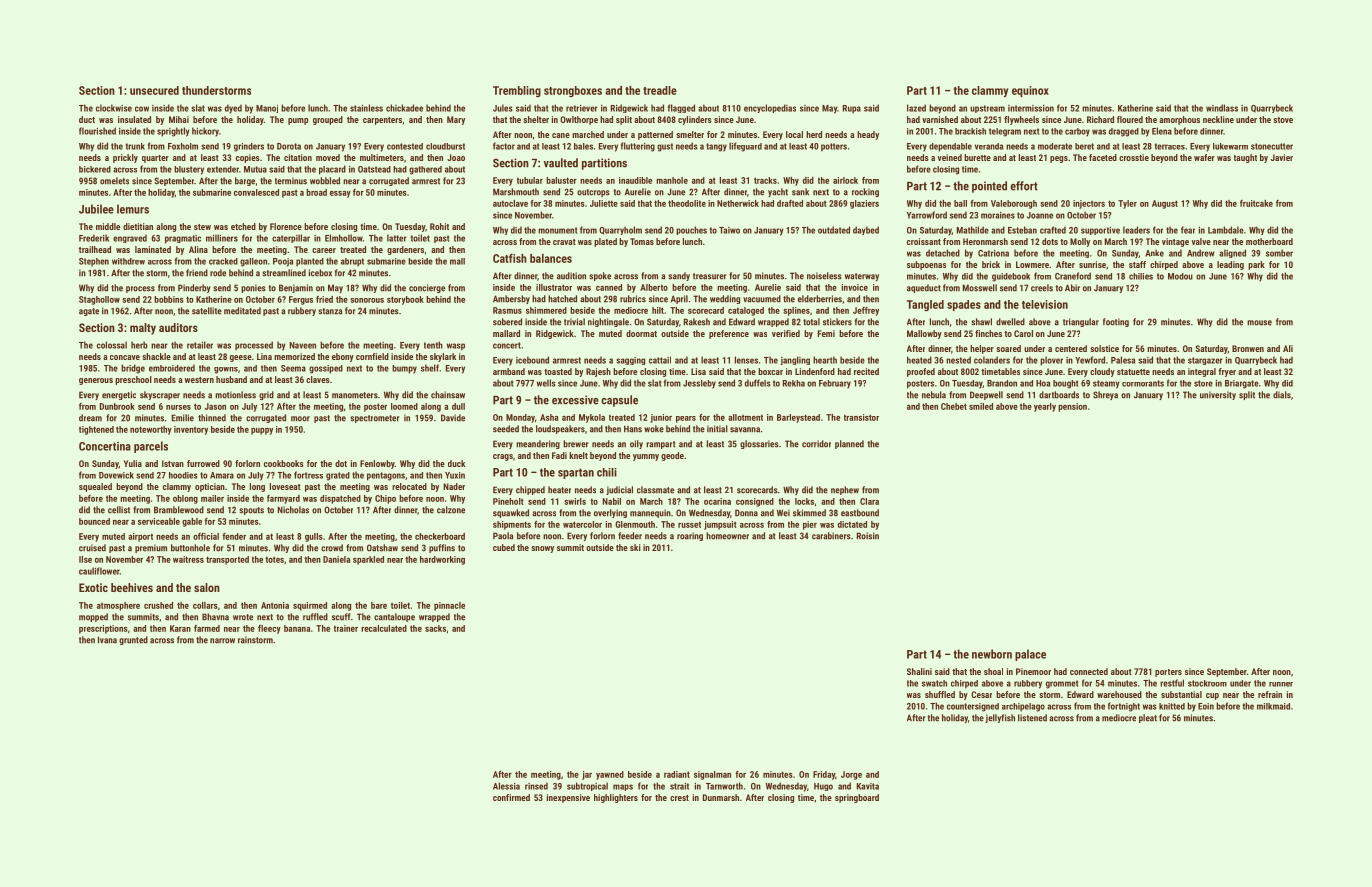 This image has width=1372, height=887. Describe the element at coordinates (1282, 395) in the image. I see `dials` at that location.
